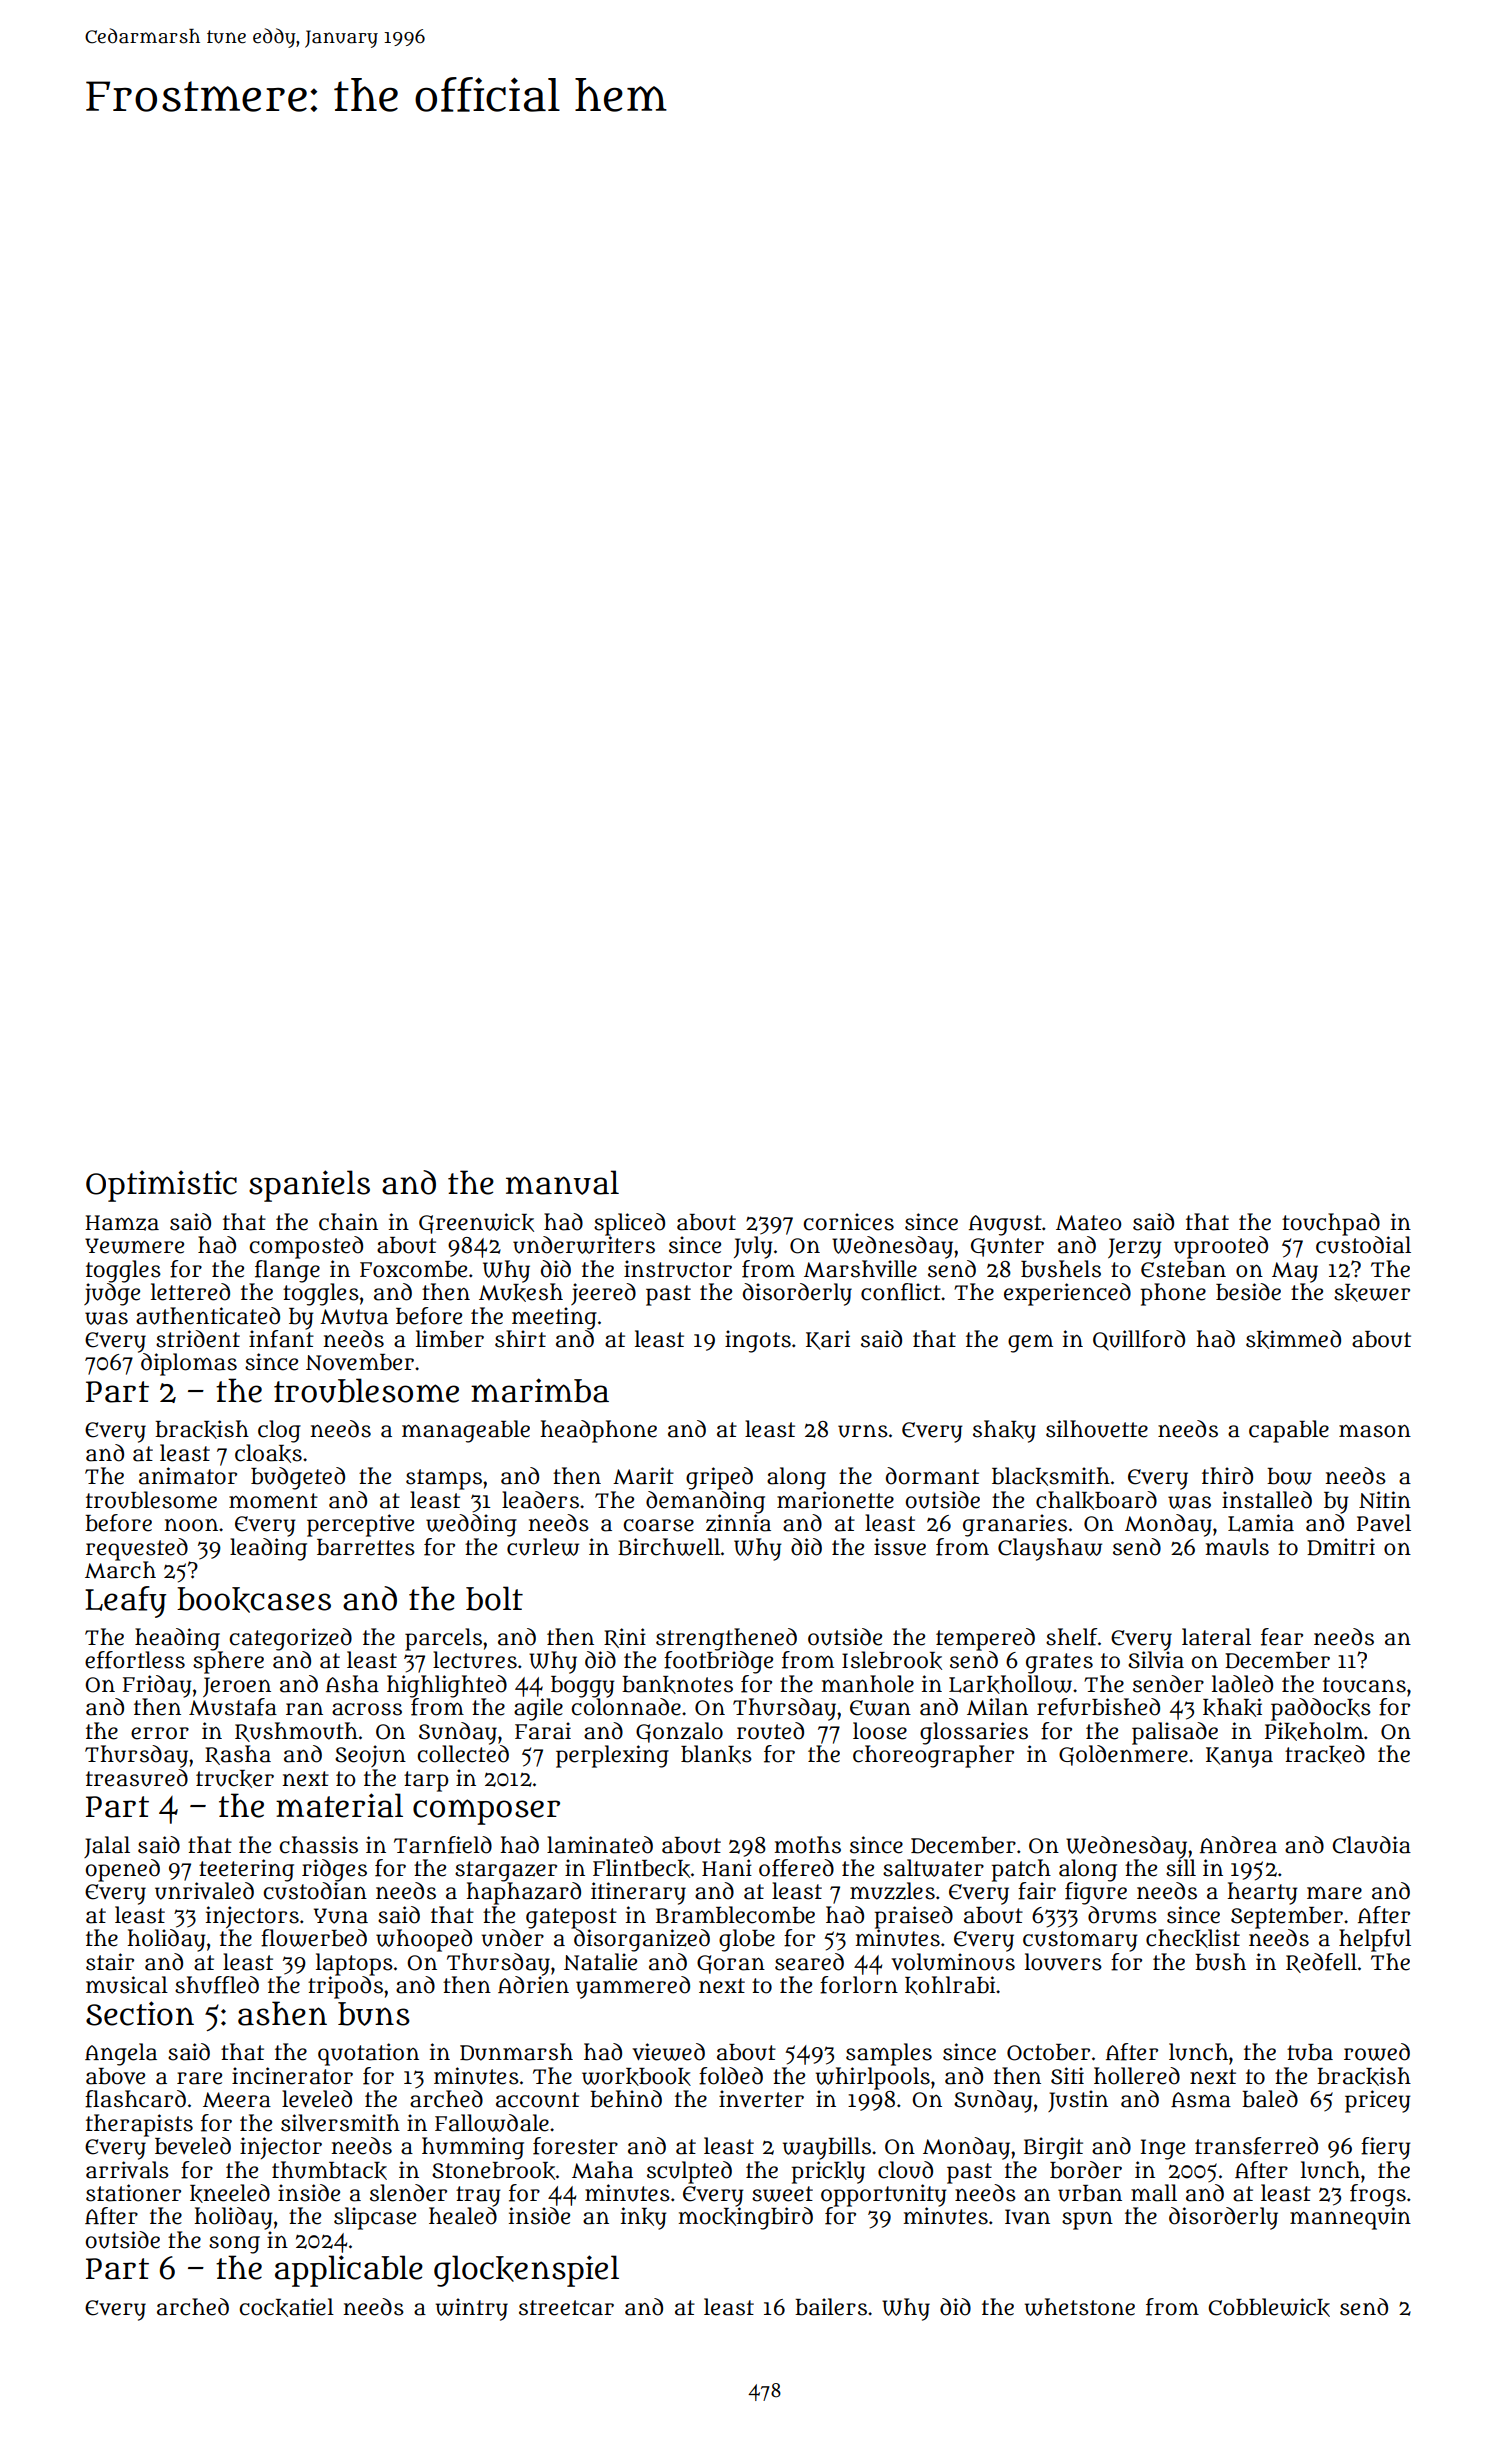  What do you see at coordinates (1080, 1941) in the document?
I see `customary` at bounding box center [1080, 1941].
